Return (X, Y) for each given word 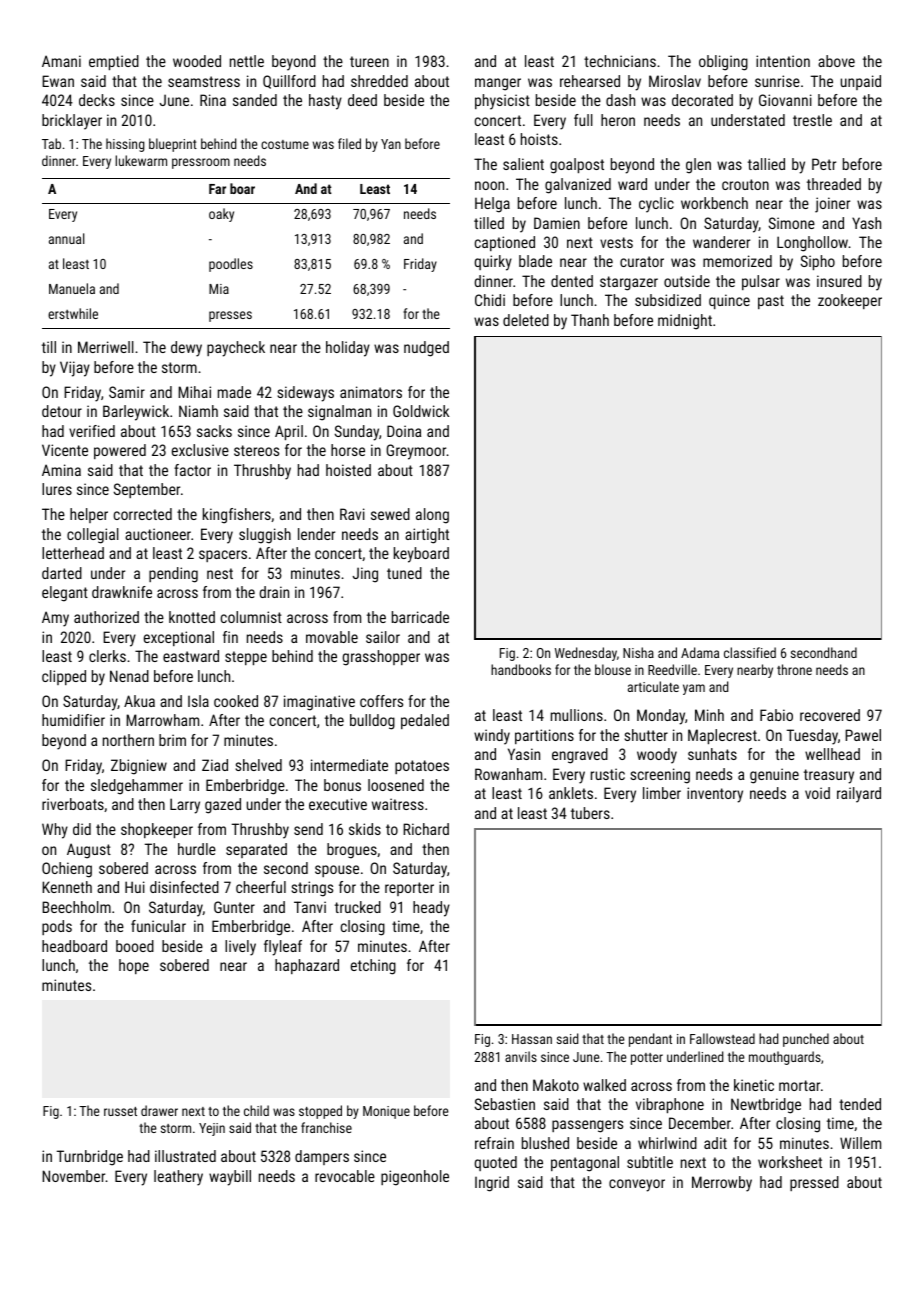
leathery (178, 1178)
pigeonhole (415, 1178)
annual (66, 238)
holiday (348, 349)
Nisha (638, 652)
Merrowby (722, 1184)
